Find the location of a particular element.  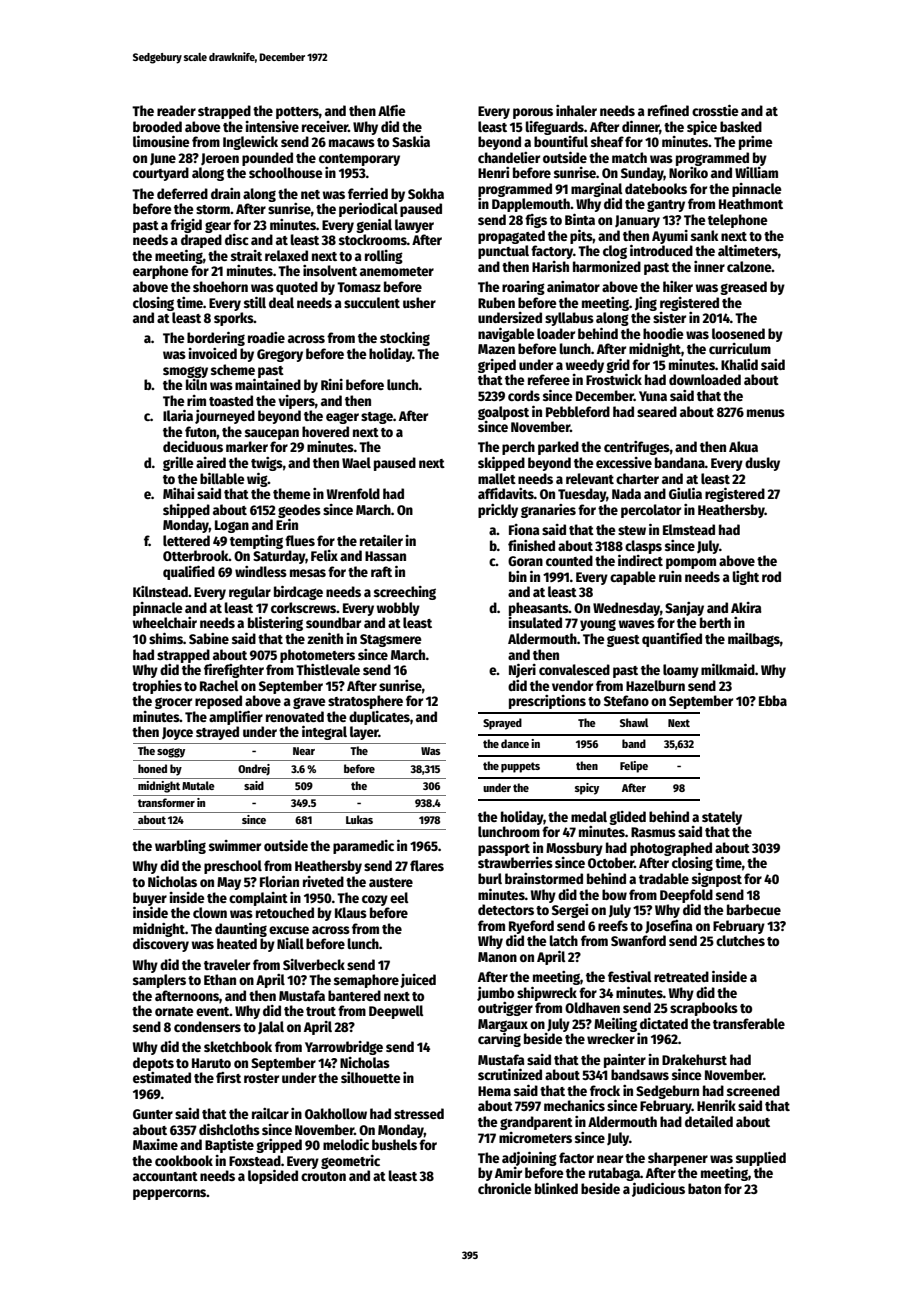

chandelier is located at coordinates (509, 157).
